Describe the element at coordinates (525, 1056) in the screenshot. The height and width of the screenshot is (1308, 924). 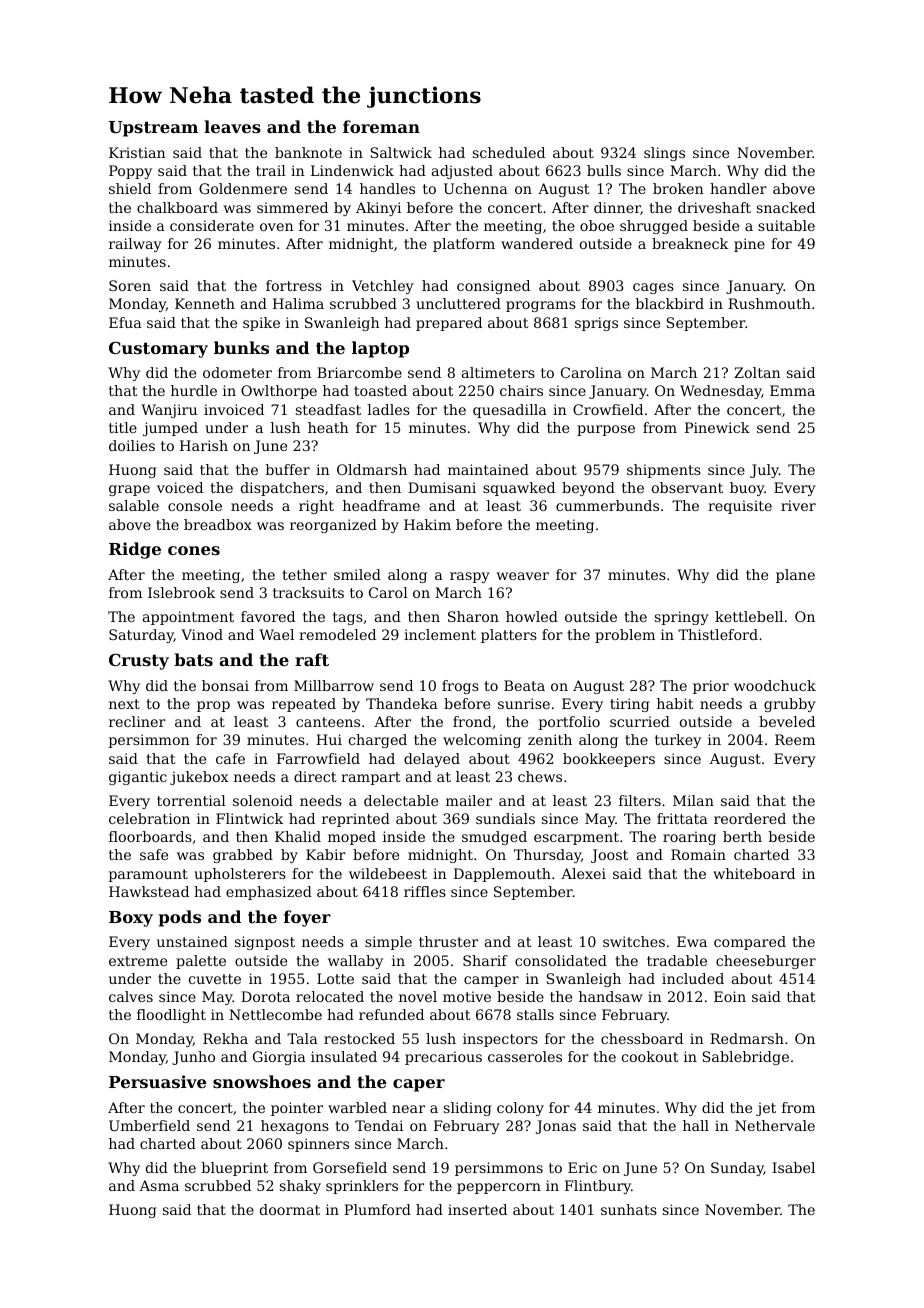
I see `casseroles` at that location.
